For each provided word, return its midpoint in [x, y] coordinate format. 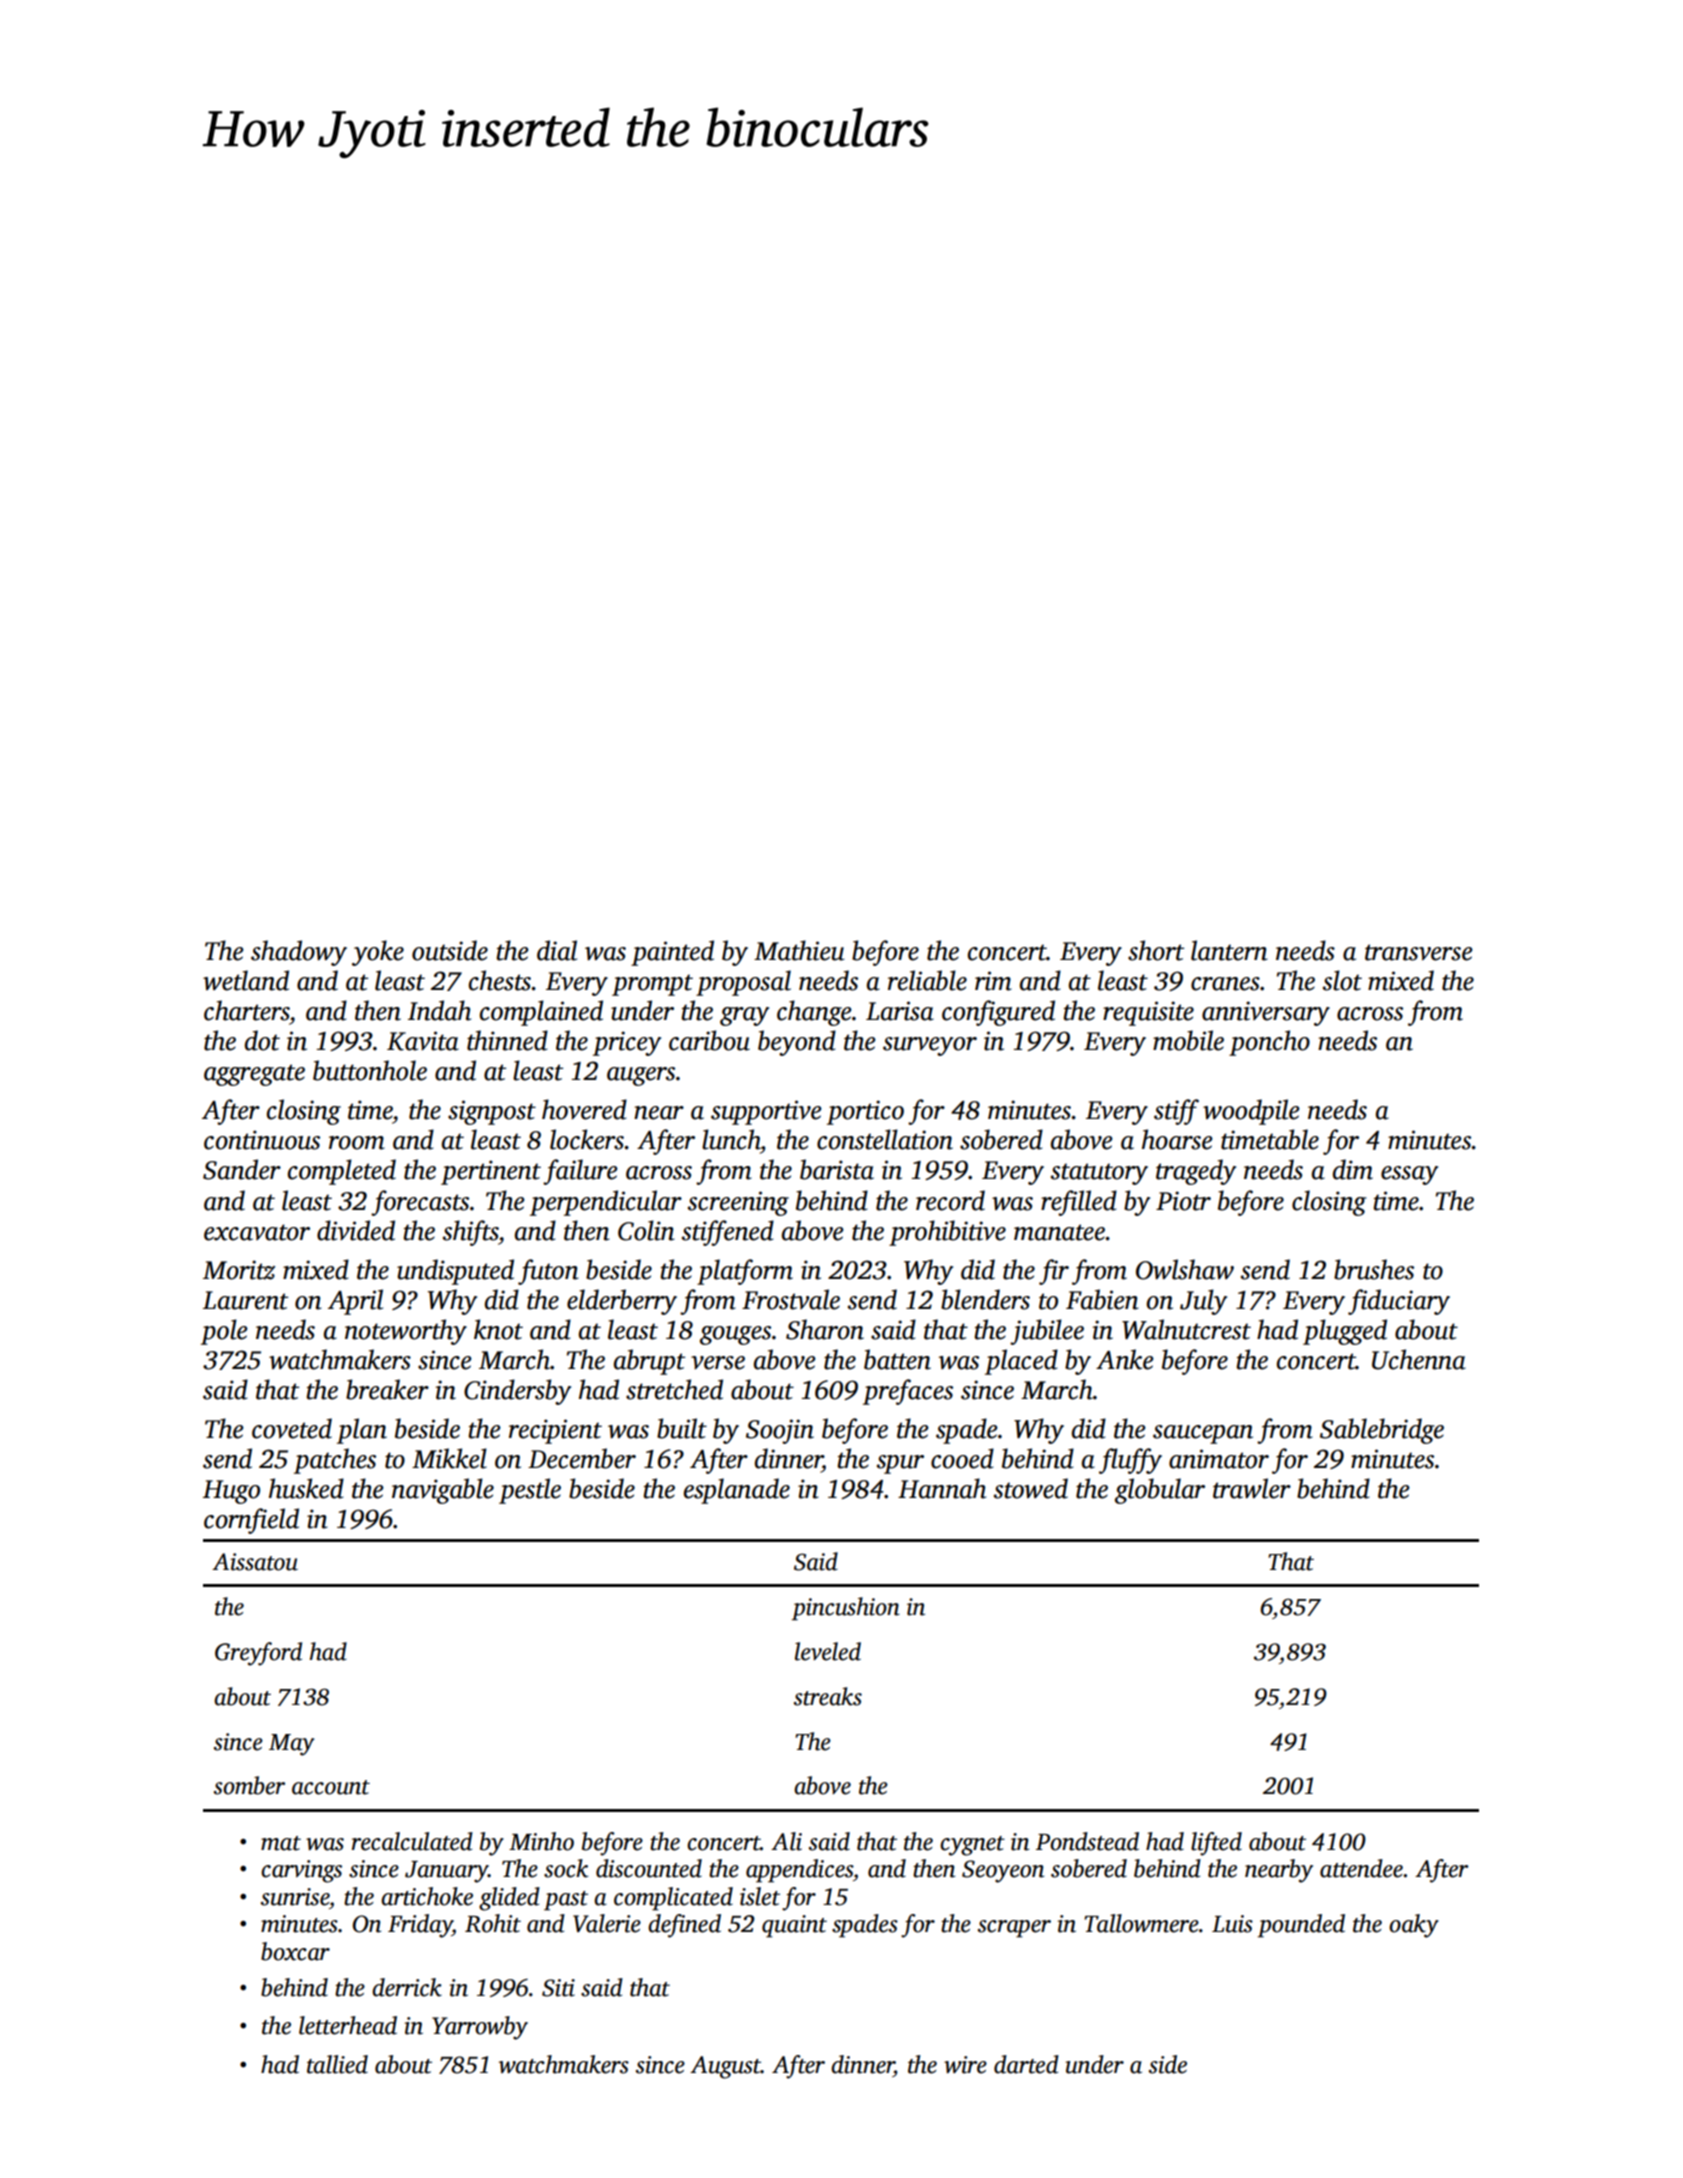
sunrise [295, 1897]
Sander [242, 1169]
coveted [292, 1428]
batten [897, 1359]
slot [1342, 980]
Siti [558, 1988]
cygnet [972, 1846]
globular [1160, 1491]
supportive [766, 1112]
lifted [1216, 1844]
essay [1409, 1175]
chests [500, 980]
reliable [927, 980]
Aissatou [255, 1562]
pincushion [846, 1608]
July [1203, 1302]
